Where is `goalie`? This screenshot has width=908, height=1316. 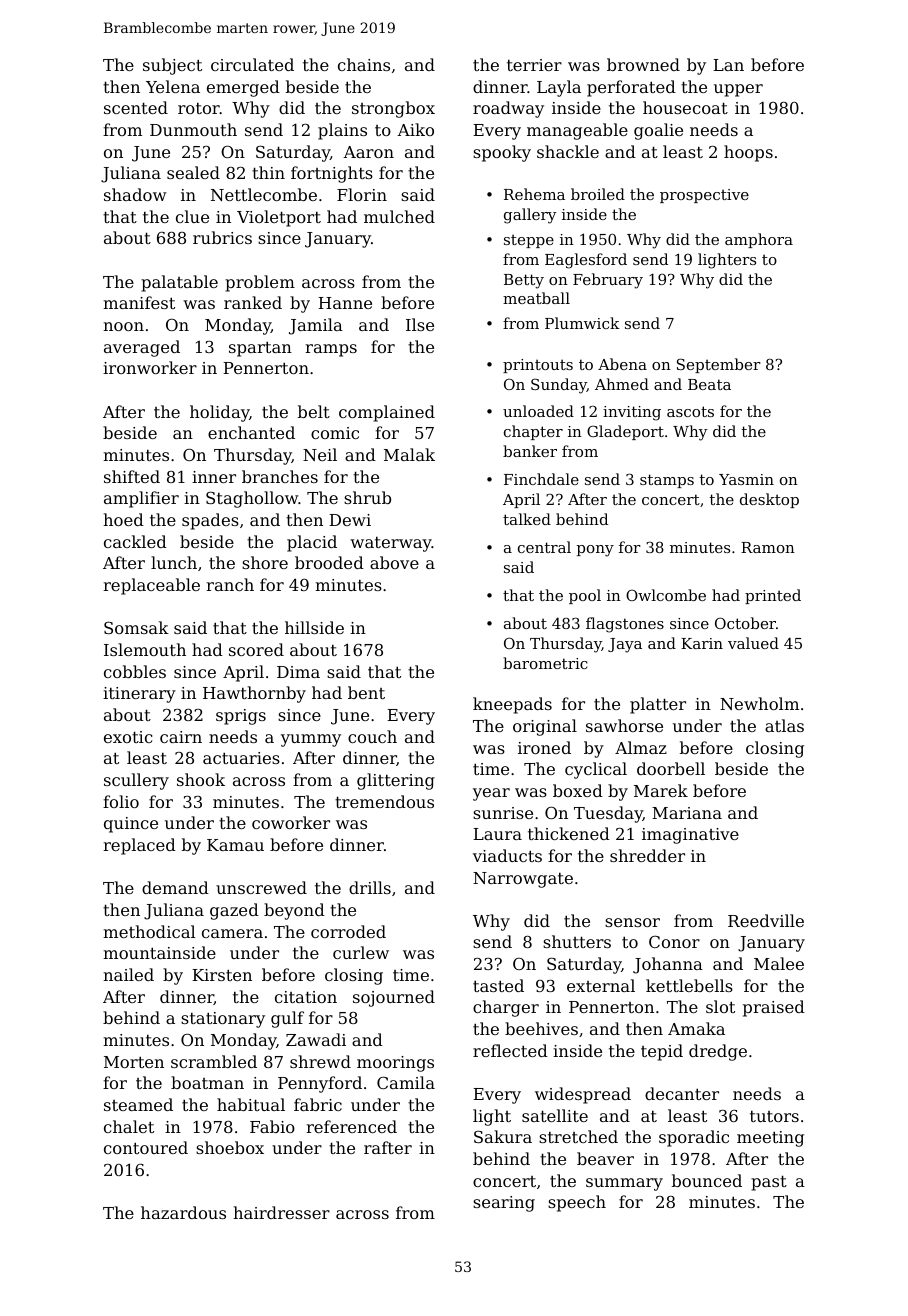 goalie is located at coordinates (658, 131).
